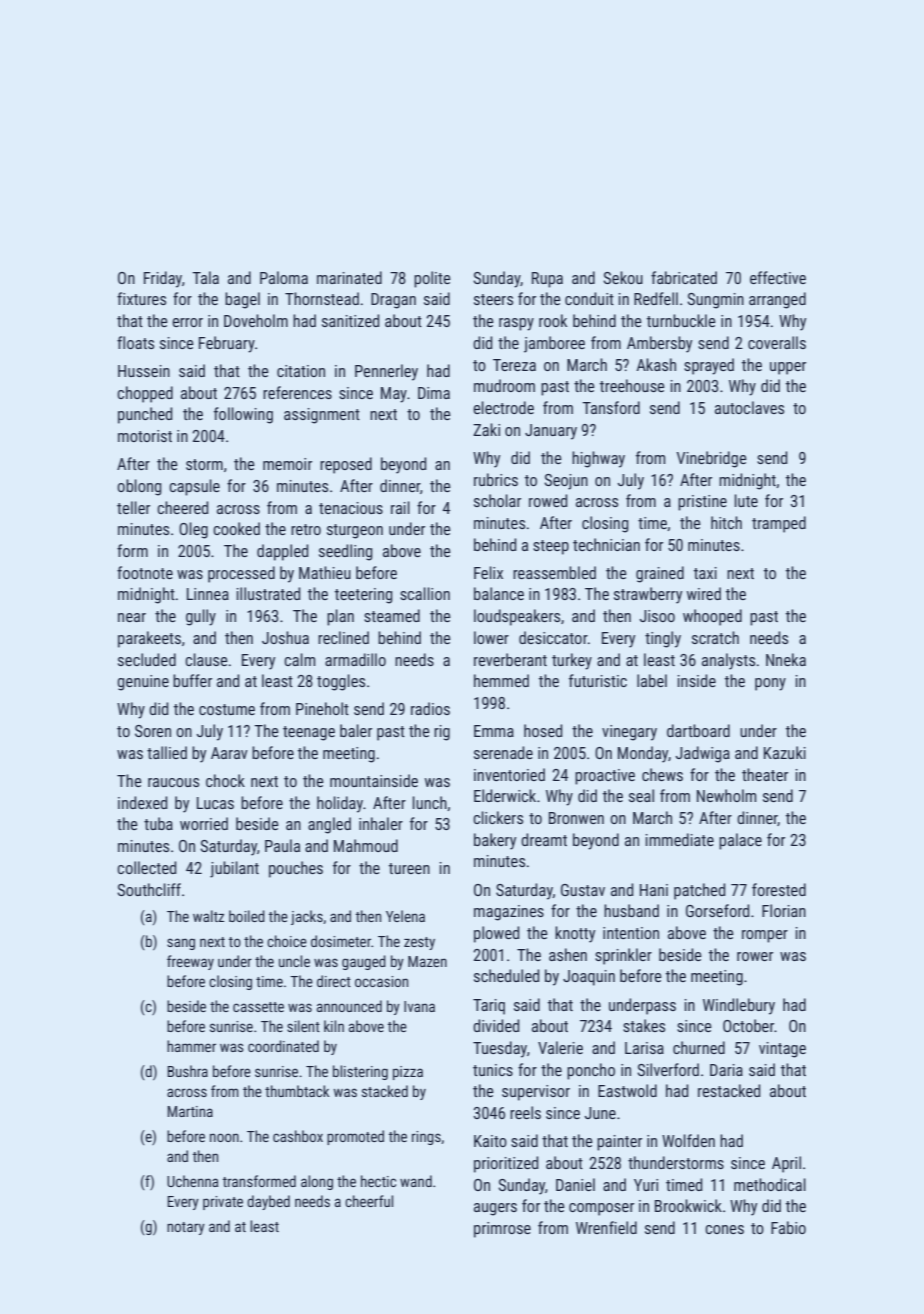 This image has height=1314, width=924. What do you see at coordinates (589, 298) in the image?
I see `conduit` at bounding box center [589, 298].
